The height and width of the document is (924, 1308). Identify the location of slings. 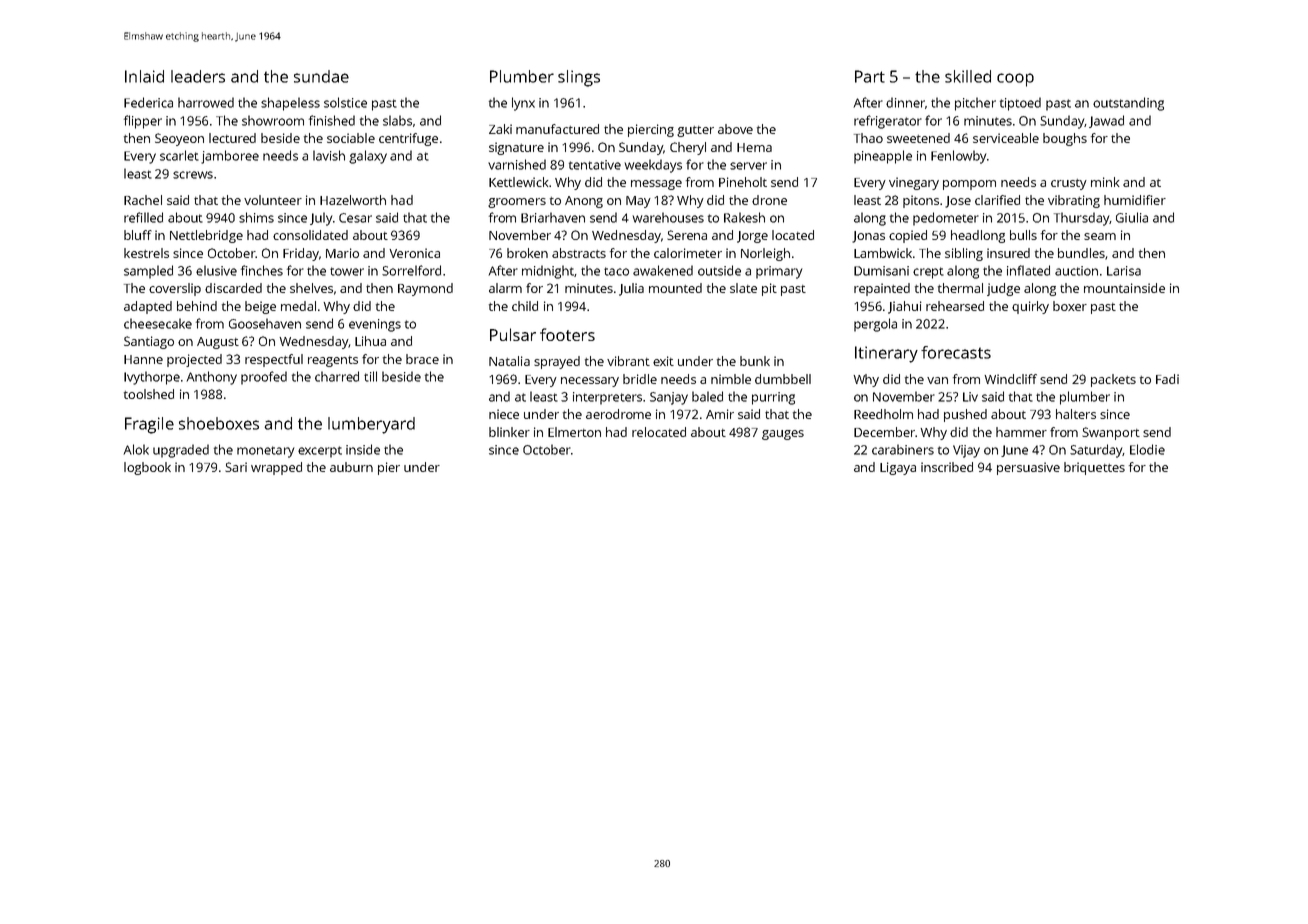
(579, 78).
